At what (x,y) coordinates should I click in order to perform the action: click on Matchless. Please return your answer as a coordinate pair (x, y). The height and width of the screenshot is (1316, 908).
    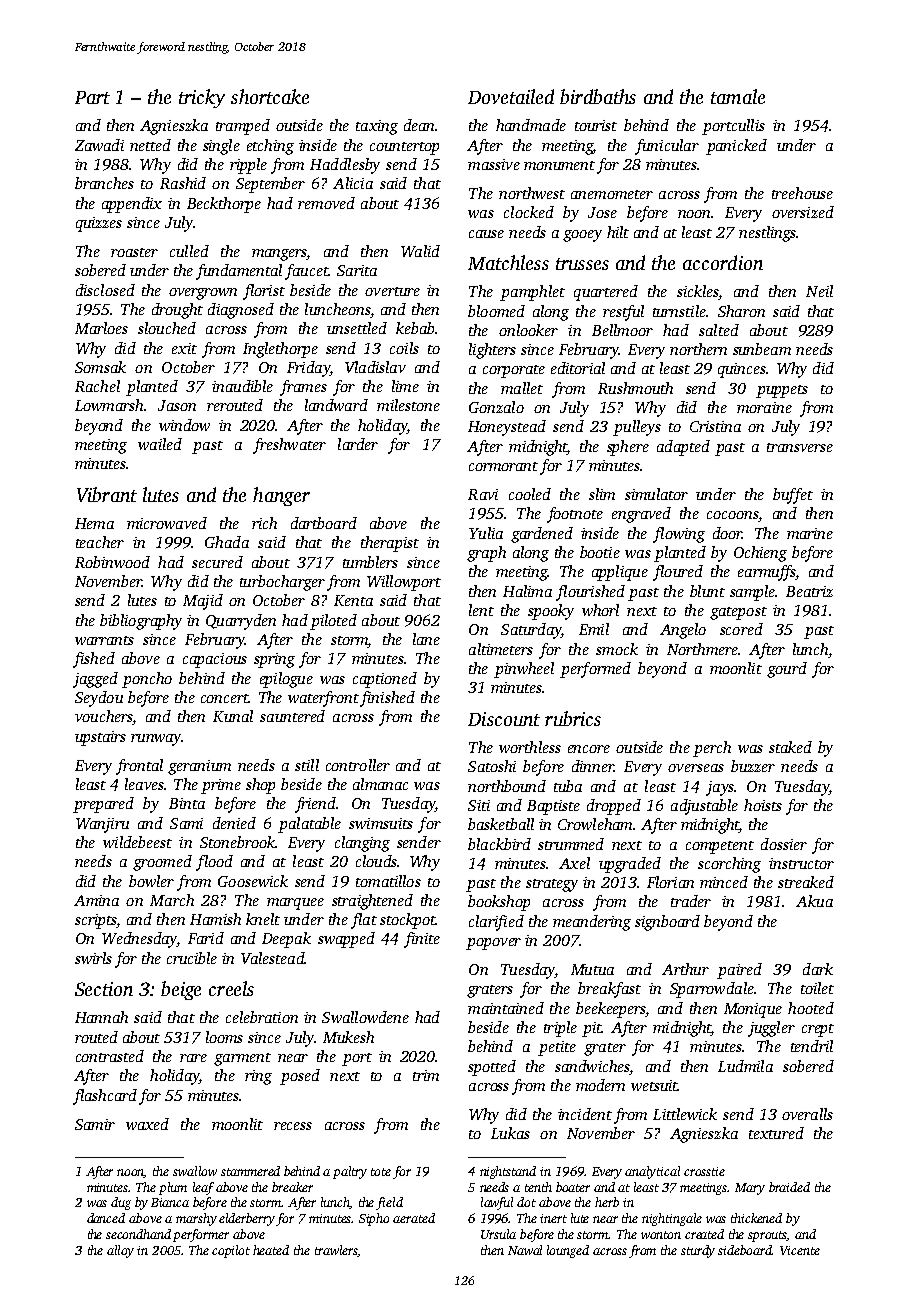
    Looking at the image, I should click on (508, 262).
